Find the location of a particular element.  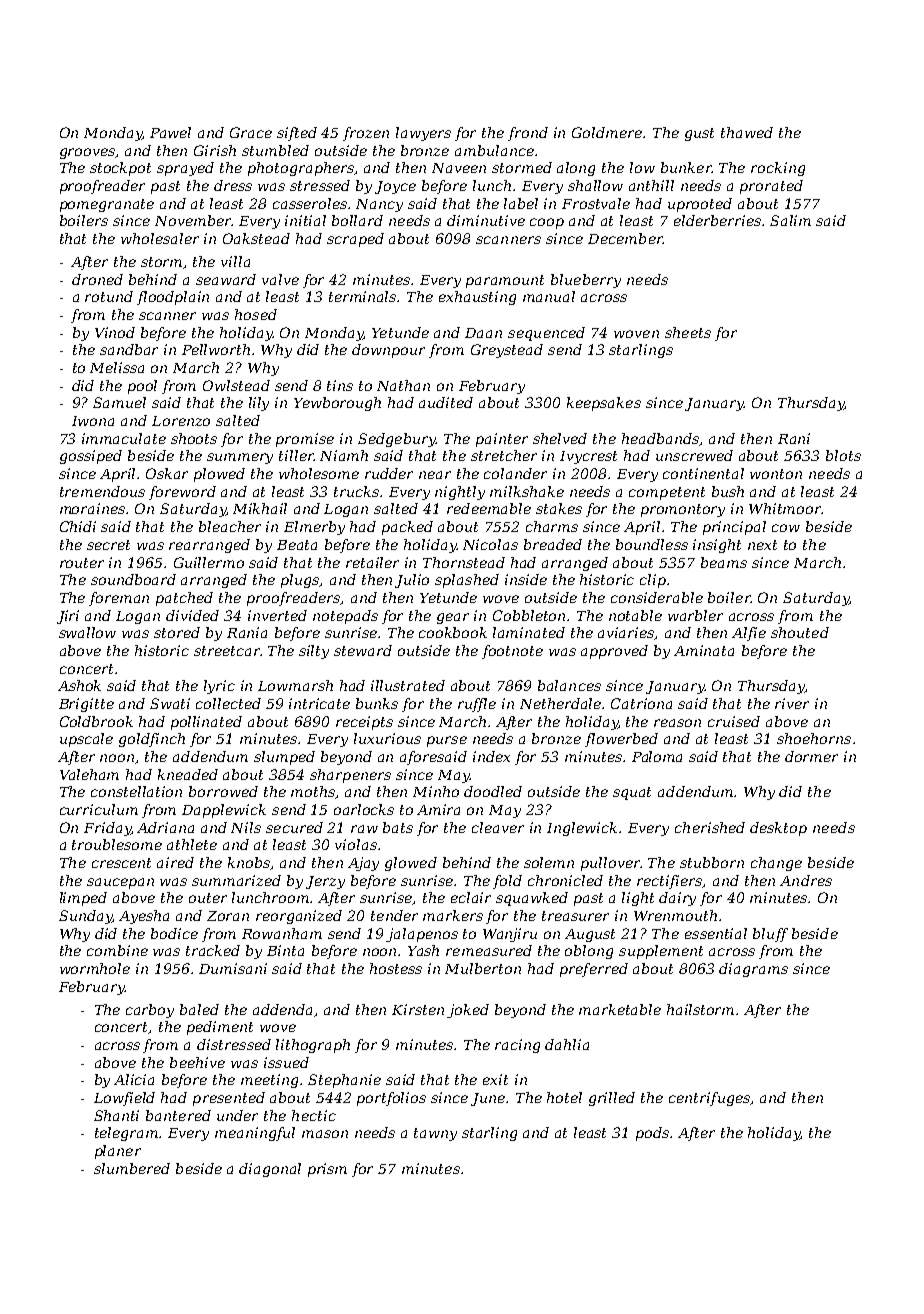

blots is located at coordinates (843, 455).
